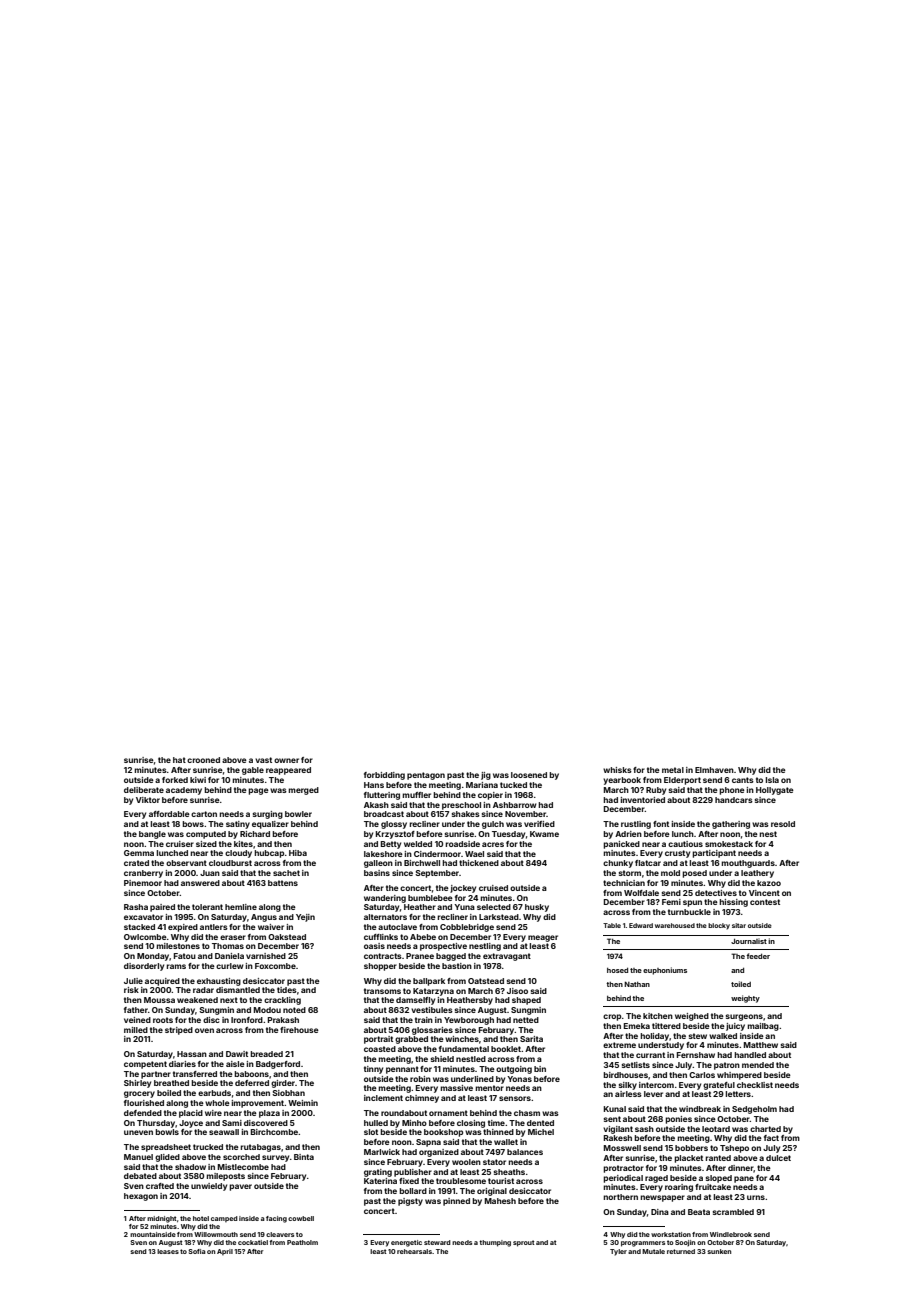 The width and height of the screenshot is (924, 1308). Describe the element at coordinates (622, 781) in the screenshot. I see `yearbook` at that location.
